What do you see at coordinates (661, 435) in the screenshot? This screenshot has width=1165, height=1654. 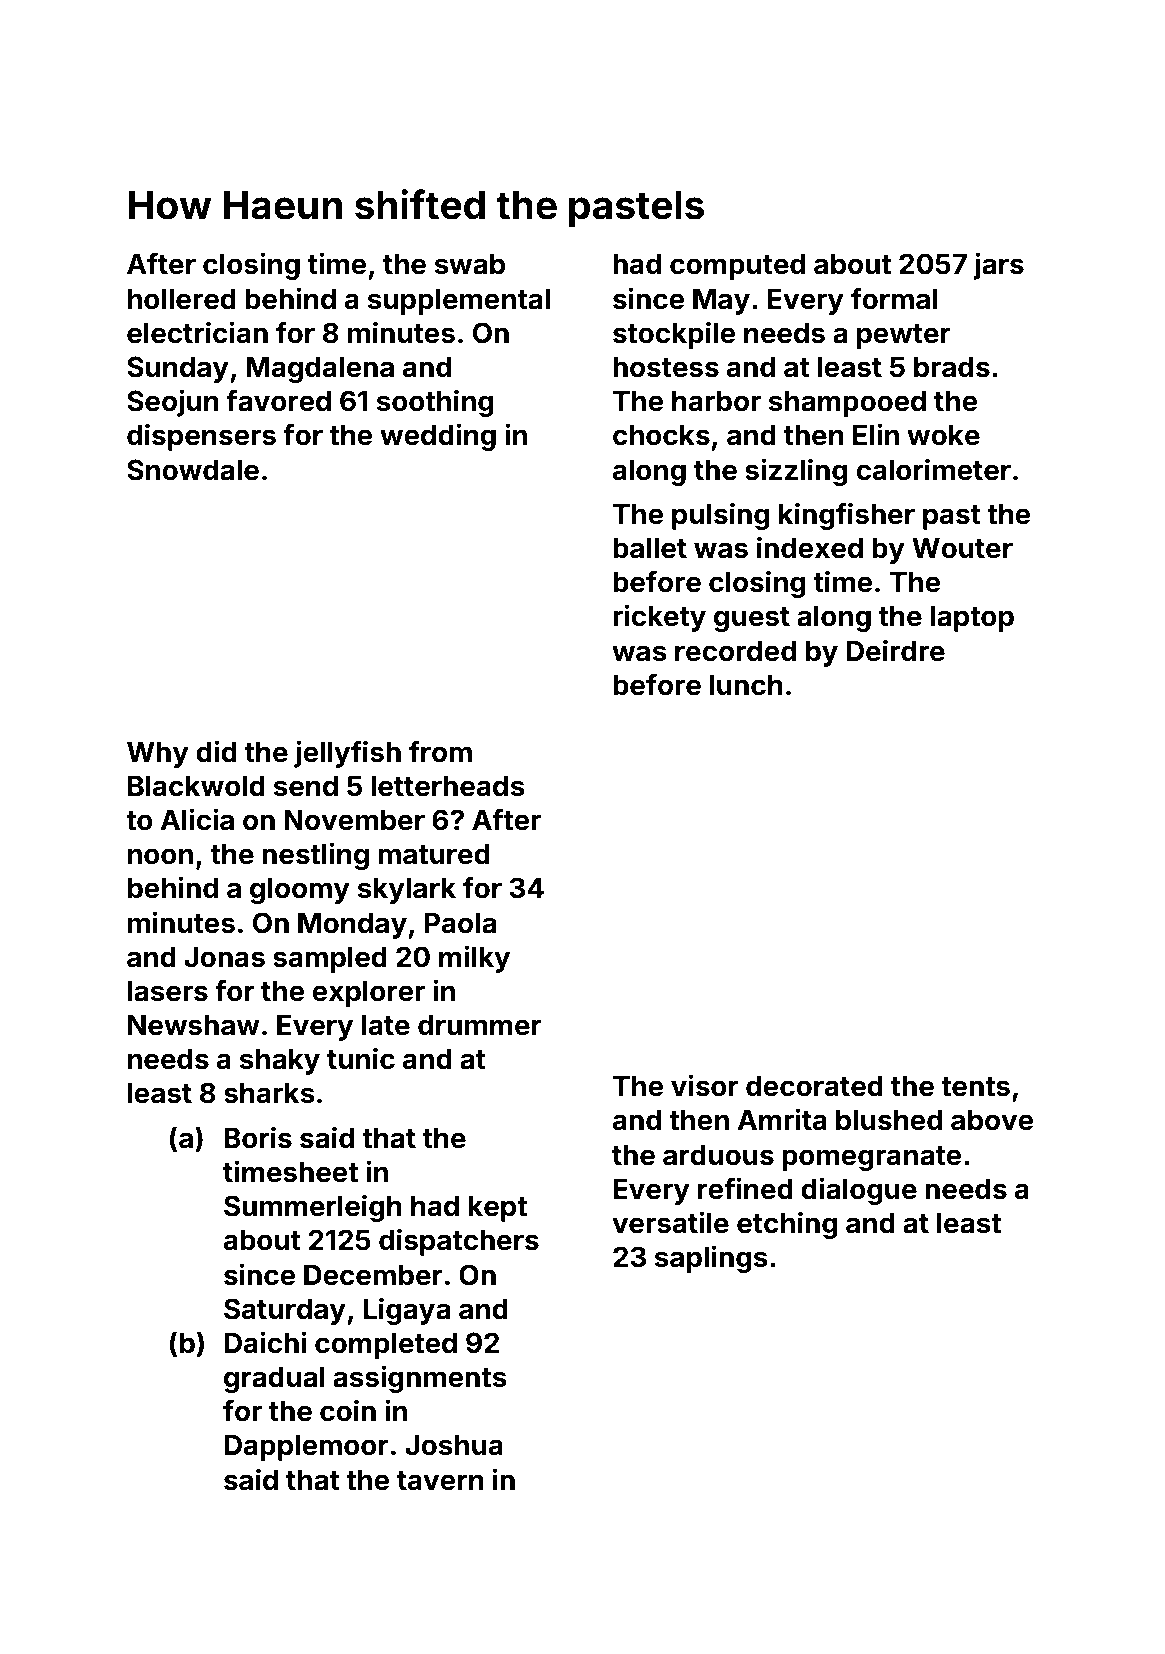 I see `chocks` at bounding box center [661, 435].
